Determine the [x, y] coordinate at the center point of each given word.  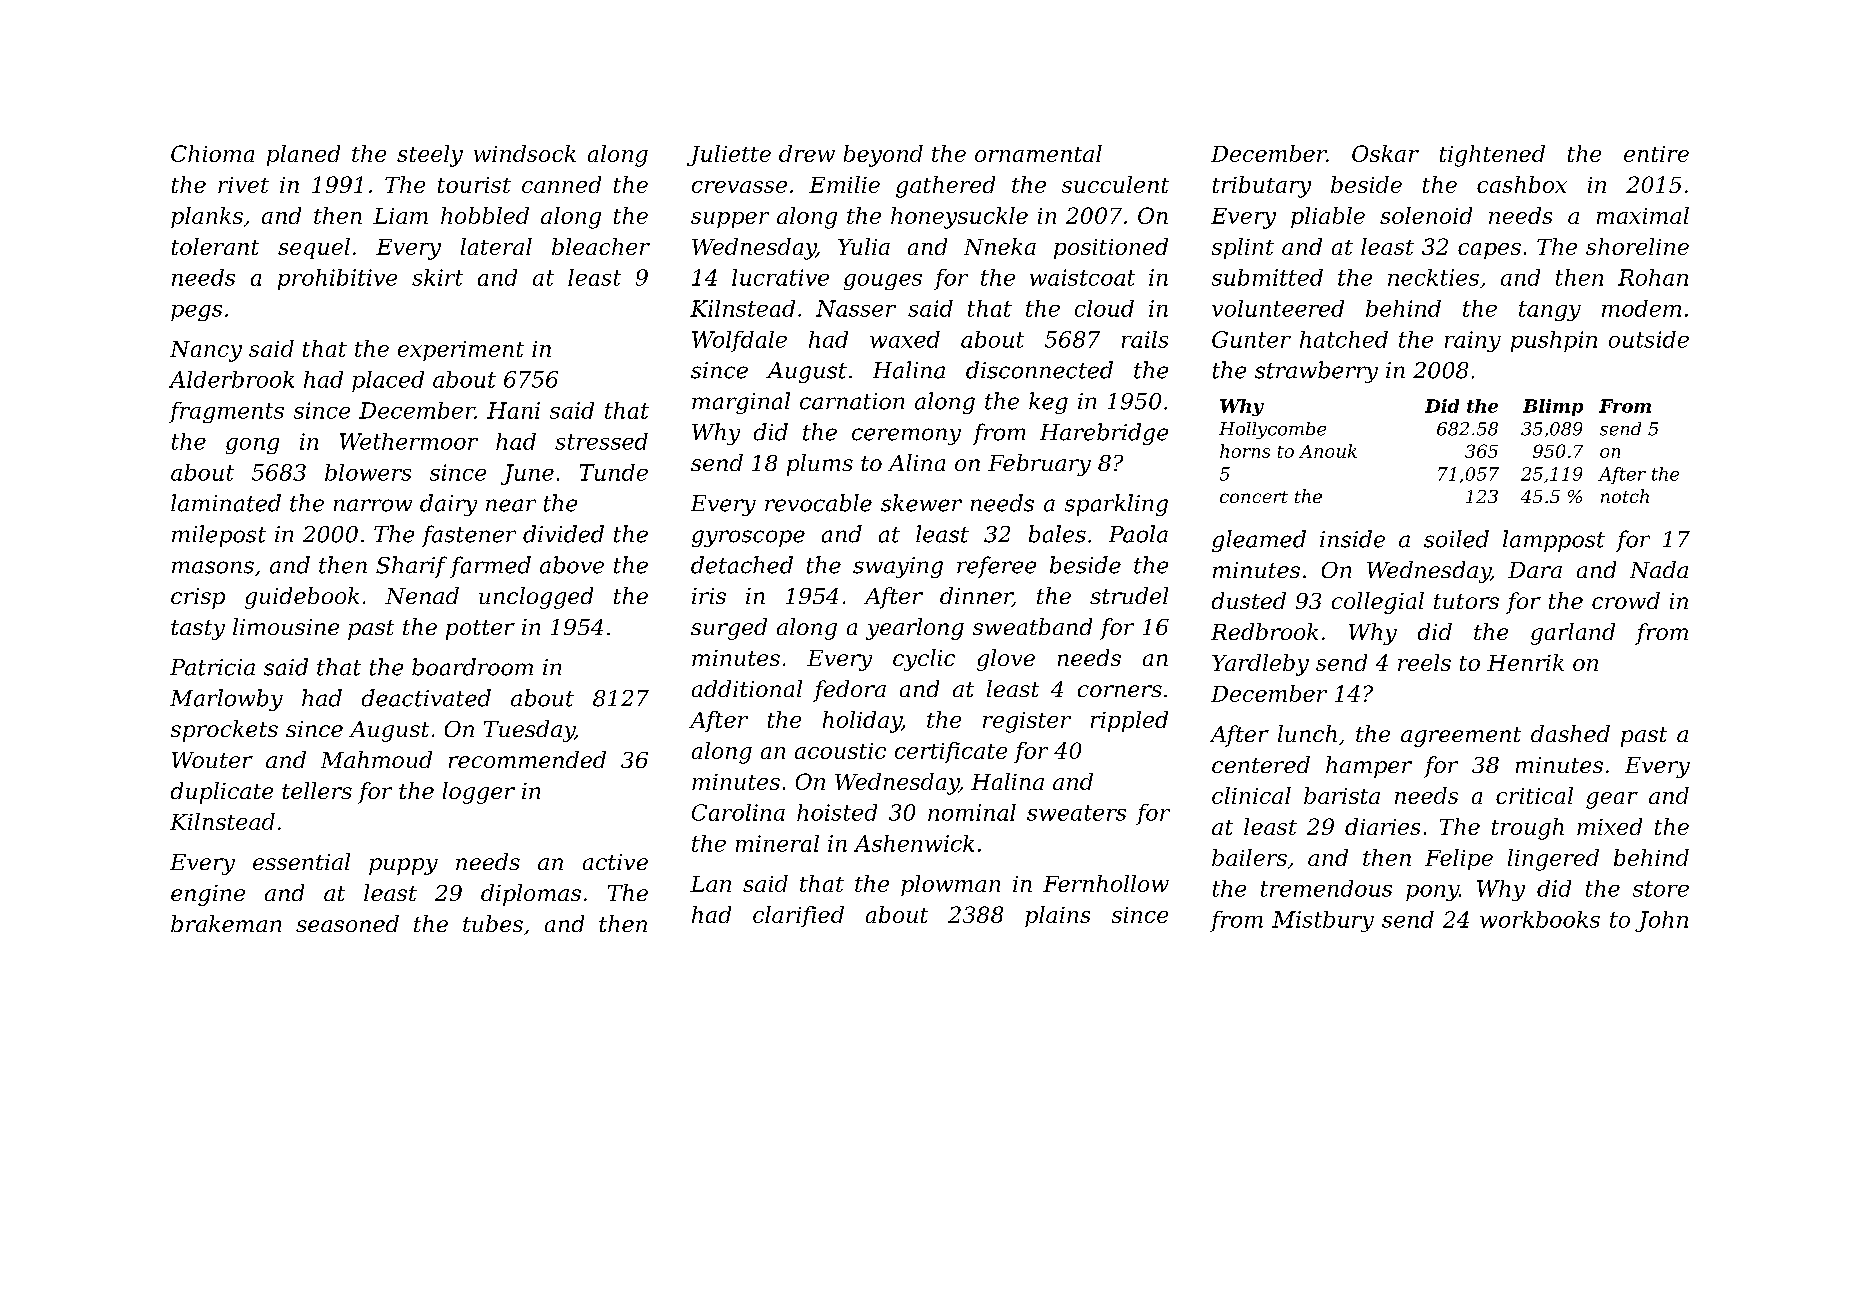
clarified [798, 916]
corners [1120, 691]
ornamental [1038, 153]
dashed [1570, 733]
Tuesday [529, 731]
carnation [852, 401]
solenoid [1426, 215]
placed [388, 381]
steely [430, 156]
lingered [1553, 860]
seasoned [347, 923]
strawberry [1316, 372]
